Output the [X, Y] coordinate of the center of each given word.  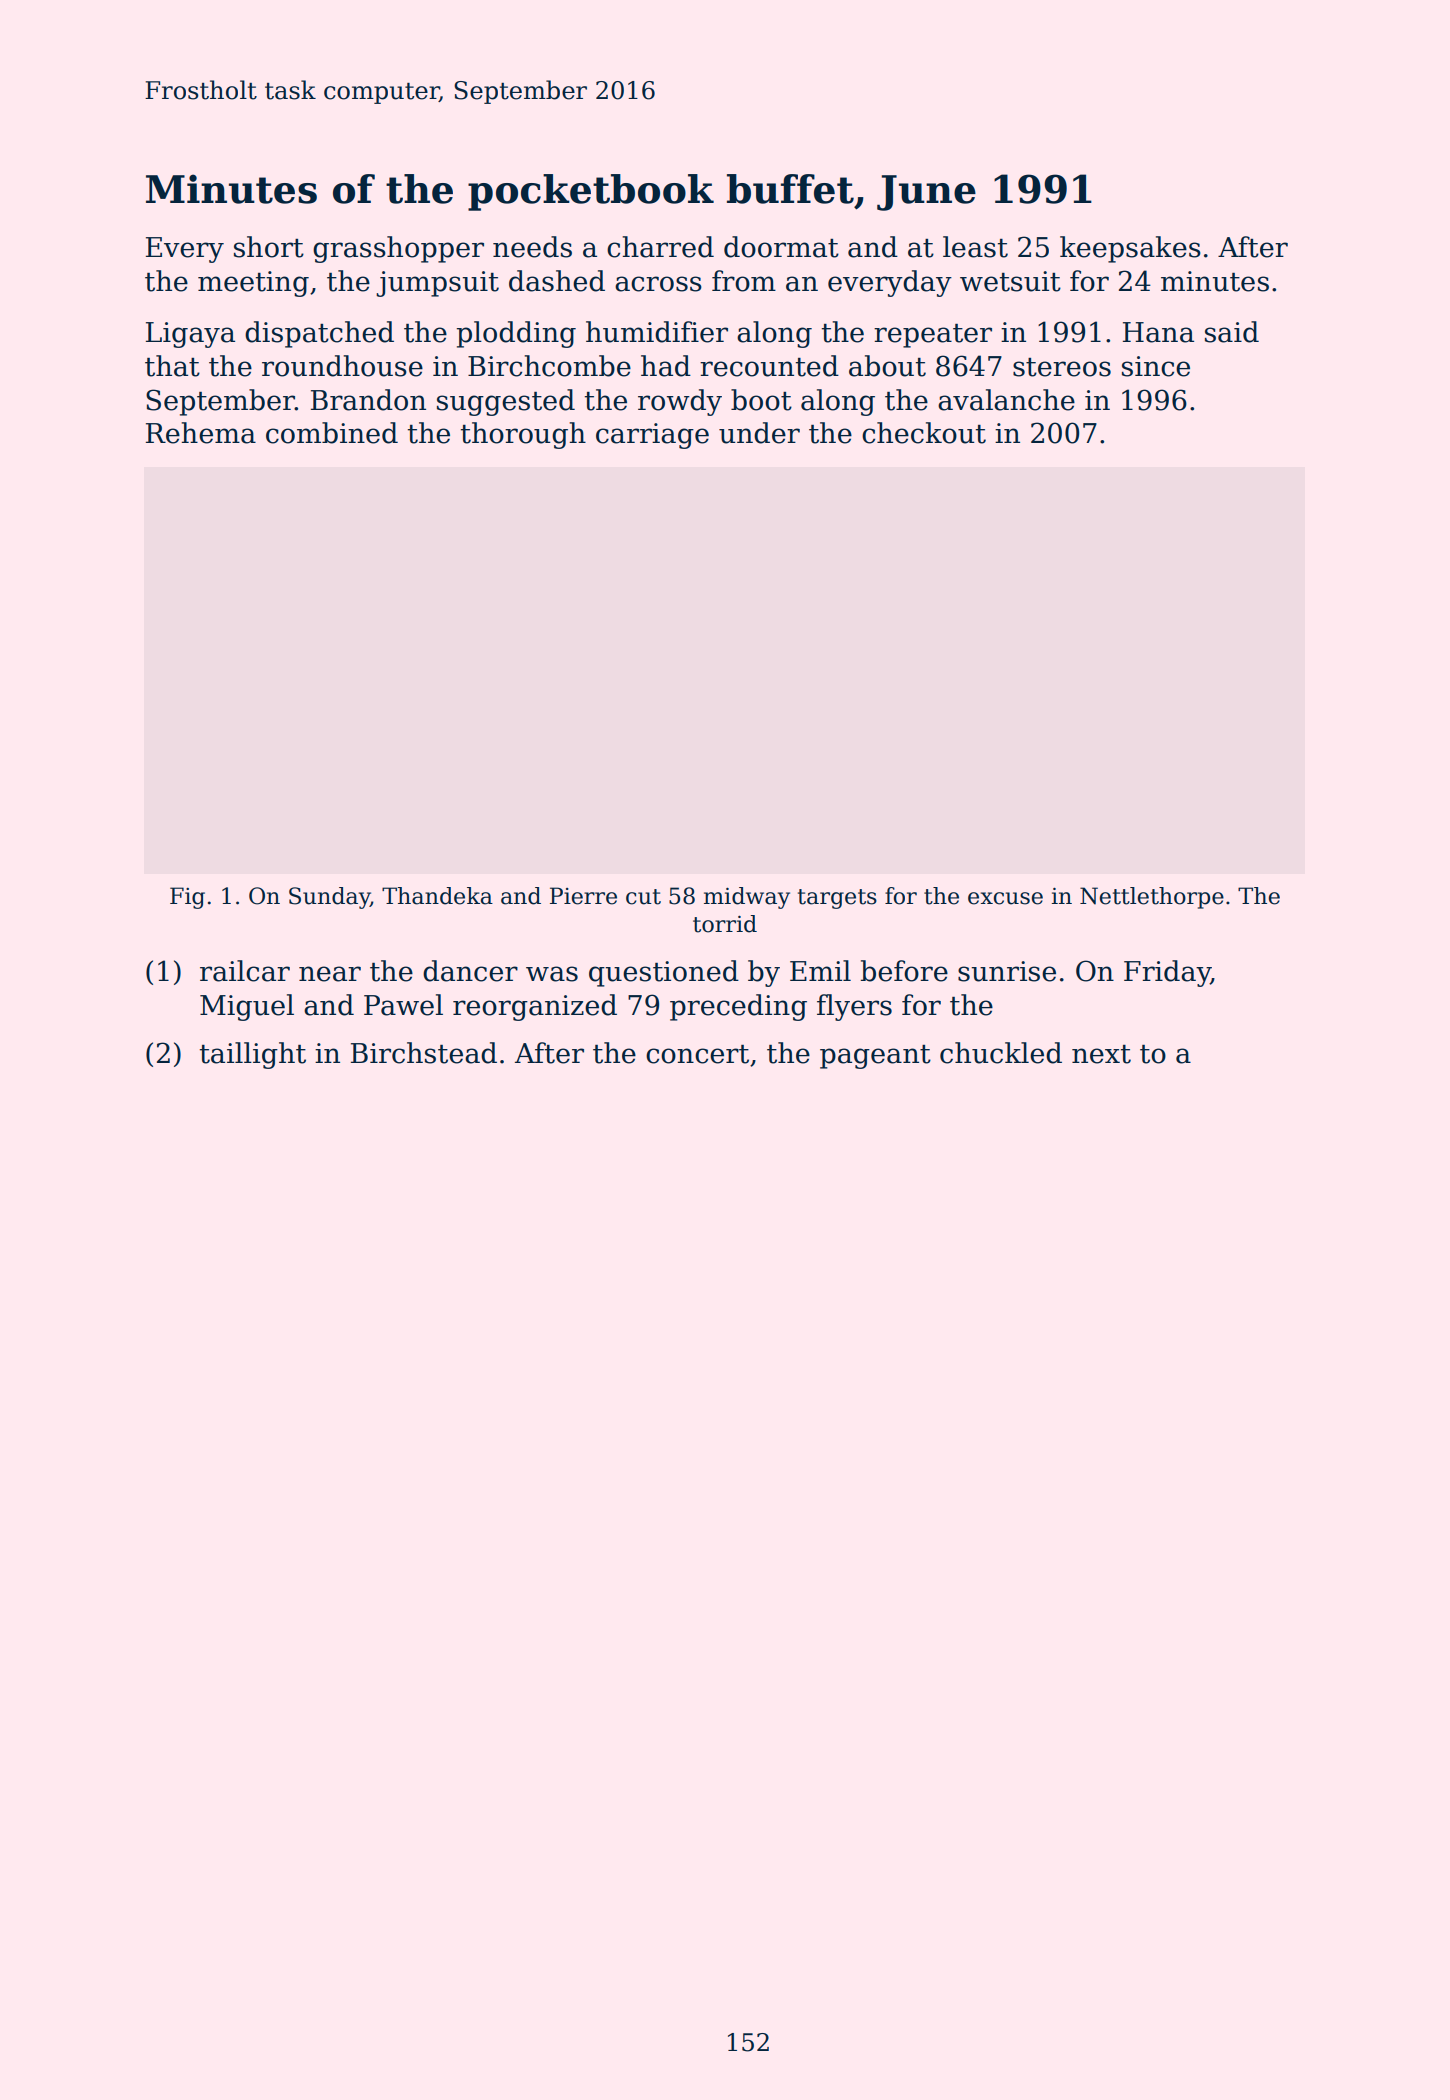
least [975, 247]
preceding [738, 1007]
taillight [253, 1055]
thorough [523, 435]
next [1101, 1054]
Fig [187, 898]
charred [660, 247]
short [269, 247]
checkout [924, 433]
